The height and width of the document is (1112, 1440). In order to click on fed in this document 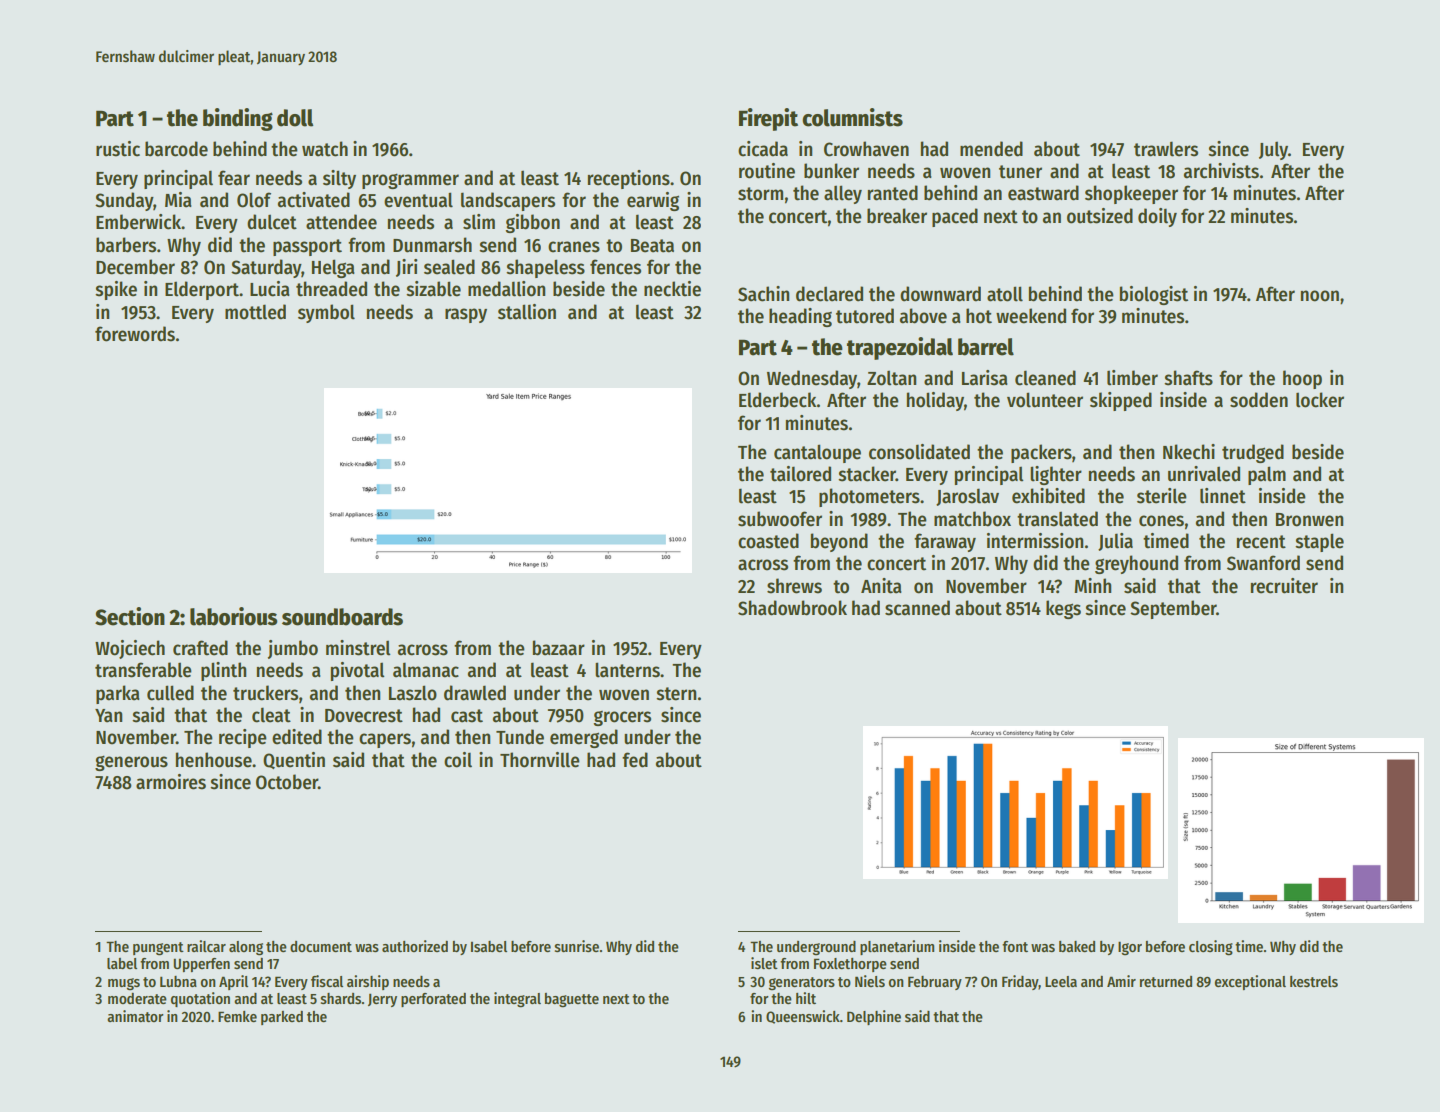, I will do `click(635, 760)`.
